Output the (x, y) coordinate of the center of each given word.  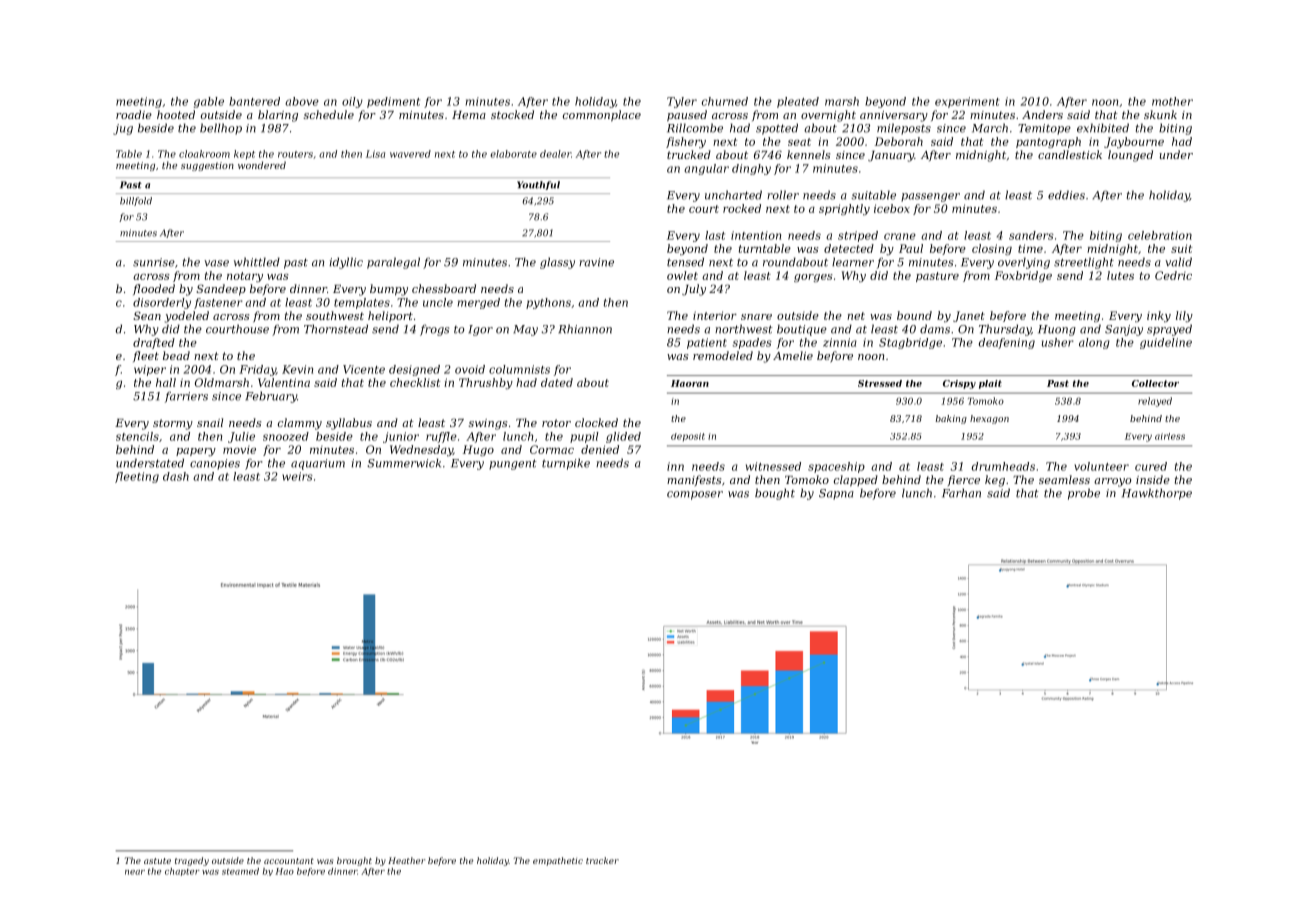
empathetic (558, 861)
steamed (240, 871)
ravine (596, 262)
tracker (602, 860)
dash (176, 476)
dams (935, 329)
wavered (410, 154)
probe (1084, 494)
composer (695, 495)
